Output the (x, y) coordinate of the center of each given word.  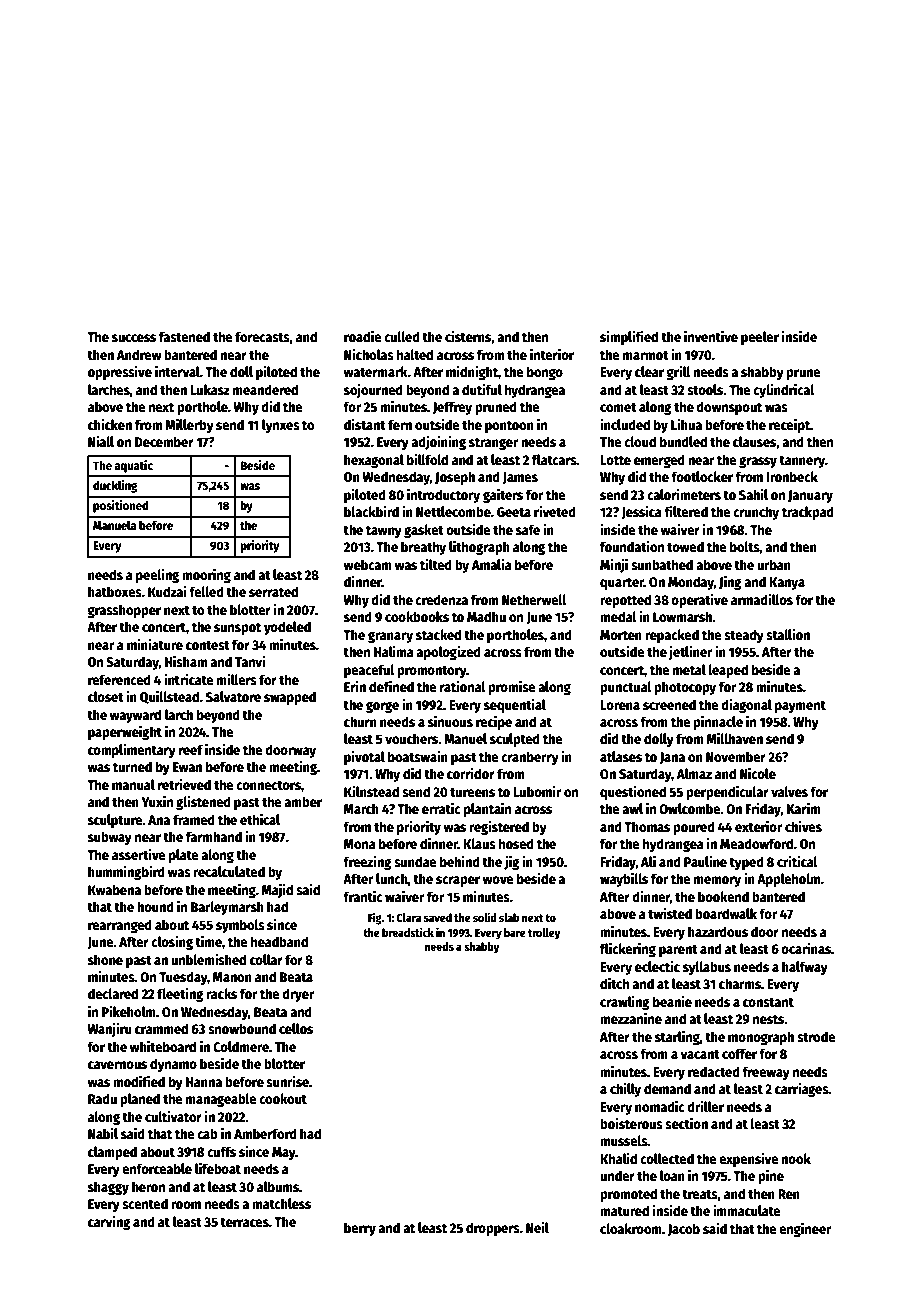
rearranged (120, 926)
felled (206, 591)
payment (800, 707)
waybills (624, 879)
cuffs (221, 1151)
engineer (805, 1229)
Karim (804, 808)
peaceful (369, 671)
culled (402, 336)
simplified (629, 337)
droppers (493, 1229)
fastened (184, 336)
